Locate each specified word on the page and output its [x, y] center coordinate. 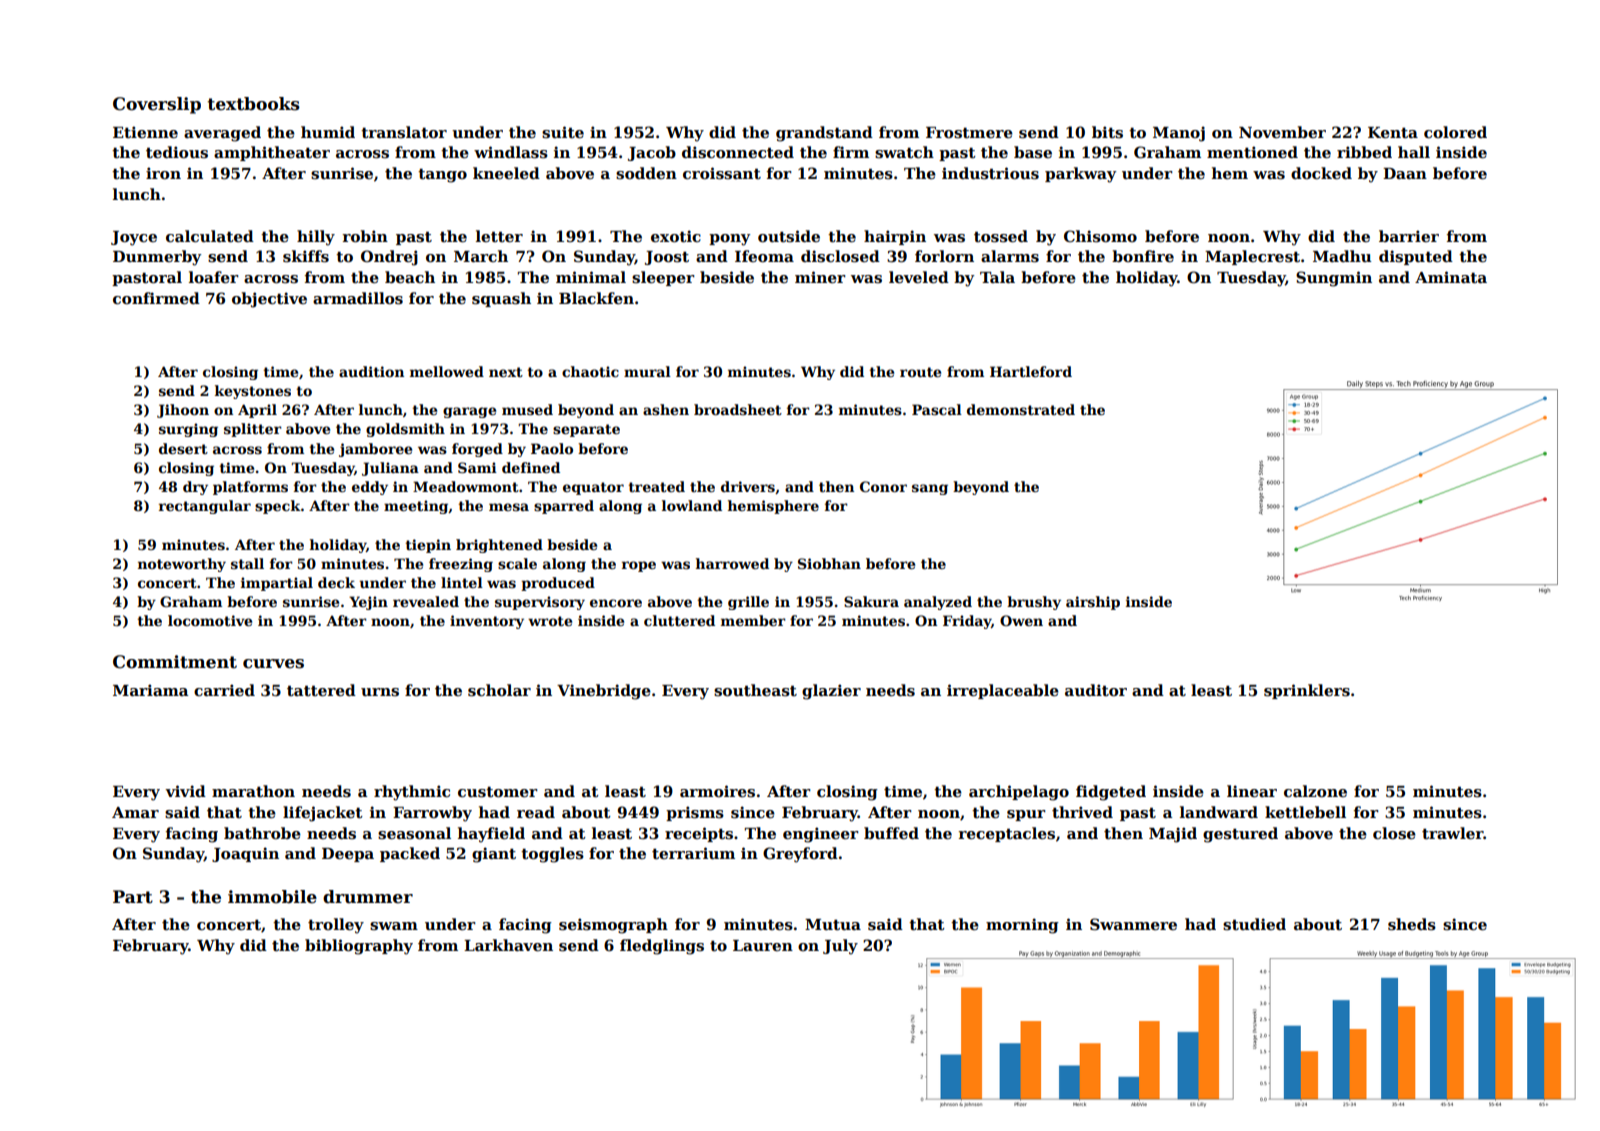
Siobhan [829, 563]
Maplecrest [1252, 257]
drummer [368, 897]
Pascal [937, 409]
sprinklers [1307, 691]
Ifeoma [764, 256]
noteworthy [182, 565]
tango [442, 176]
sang [930, 489]
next [506, 372]
